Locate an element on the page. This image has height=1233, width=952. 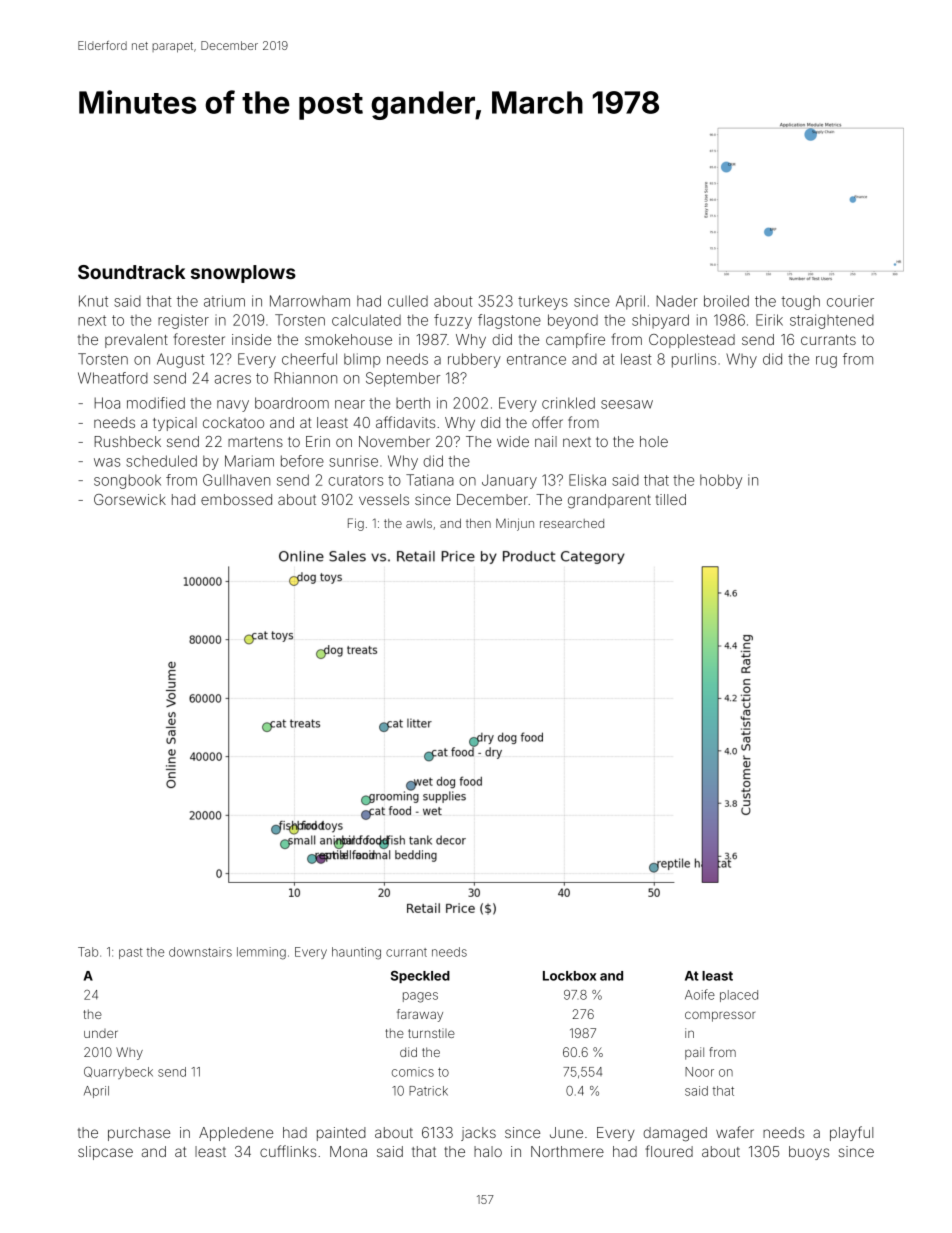
cockatoo is located at coordinates (233, 422).
